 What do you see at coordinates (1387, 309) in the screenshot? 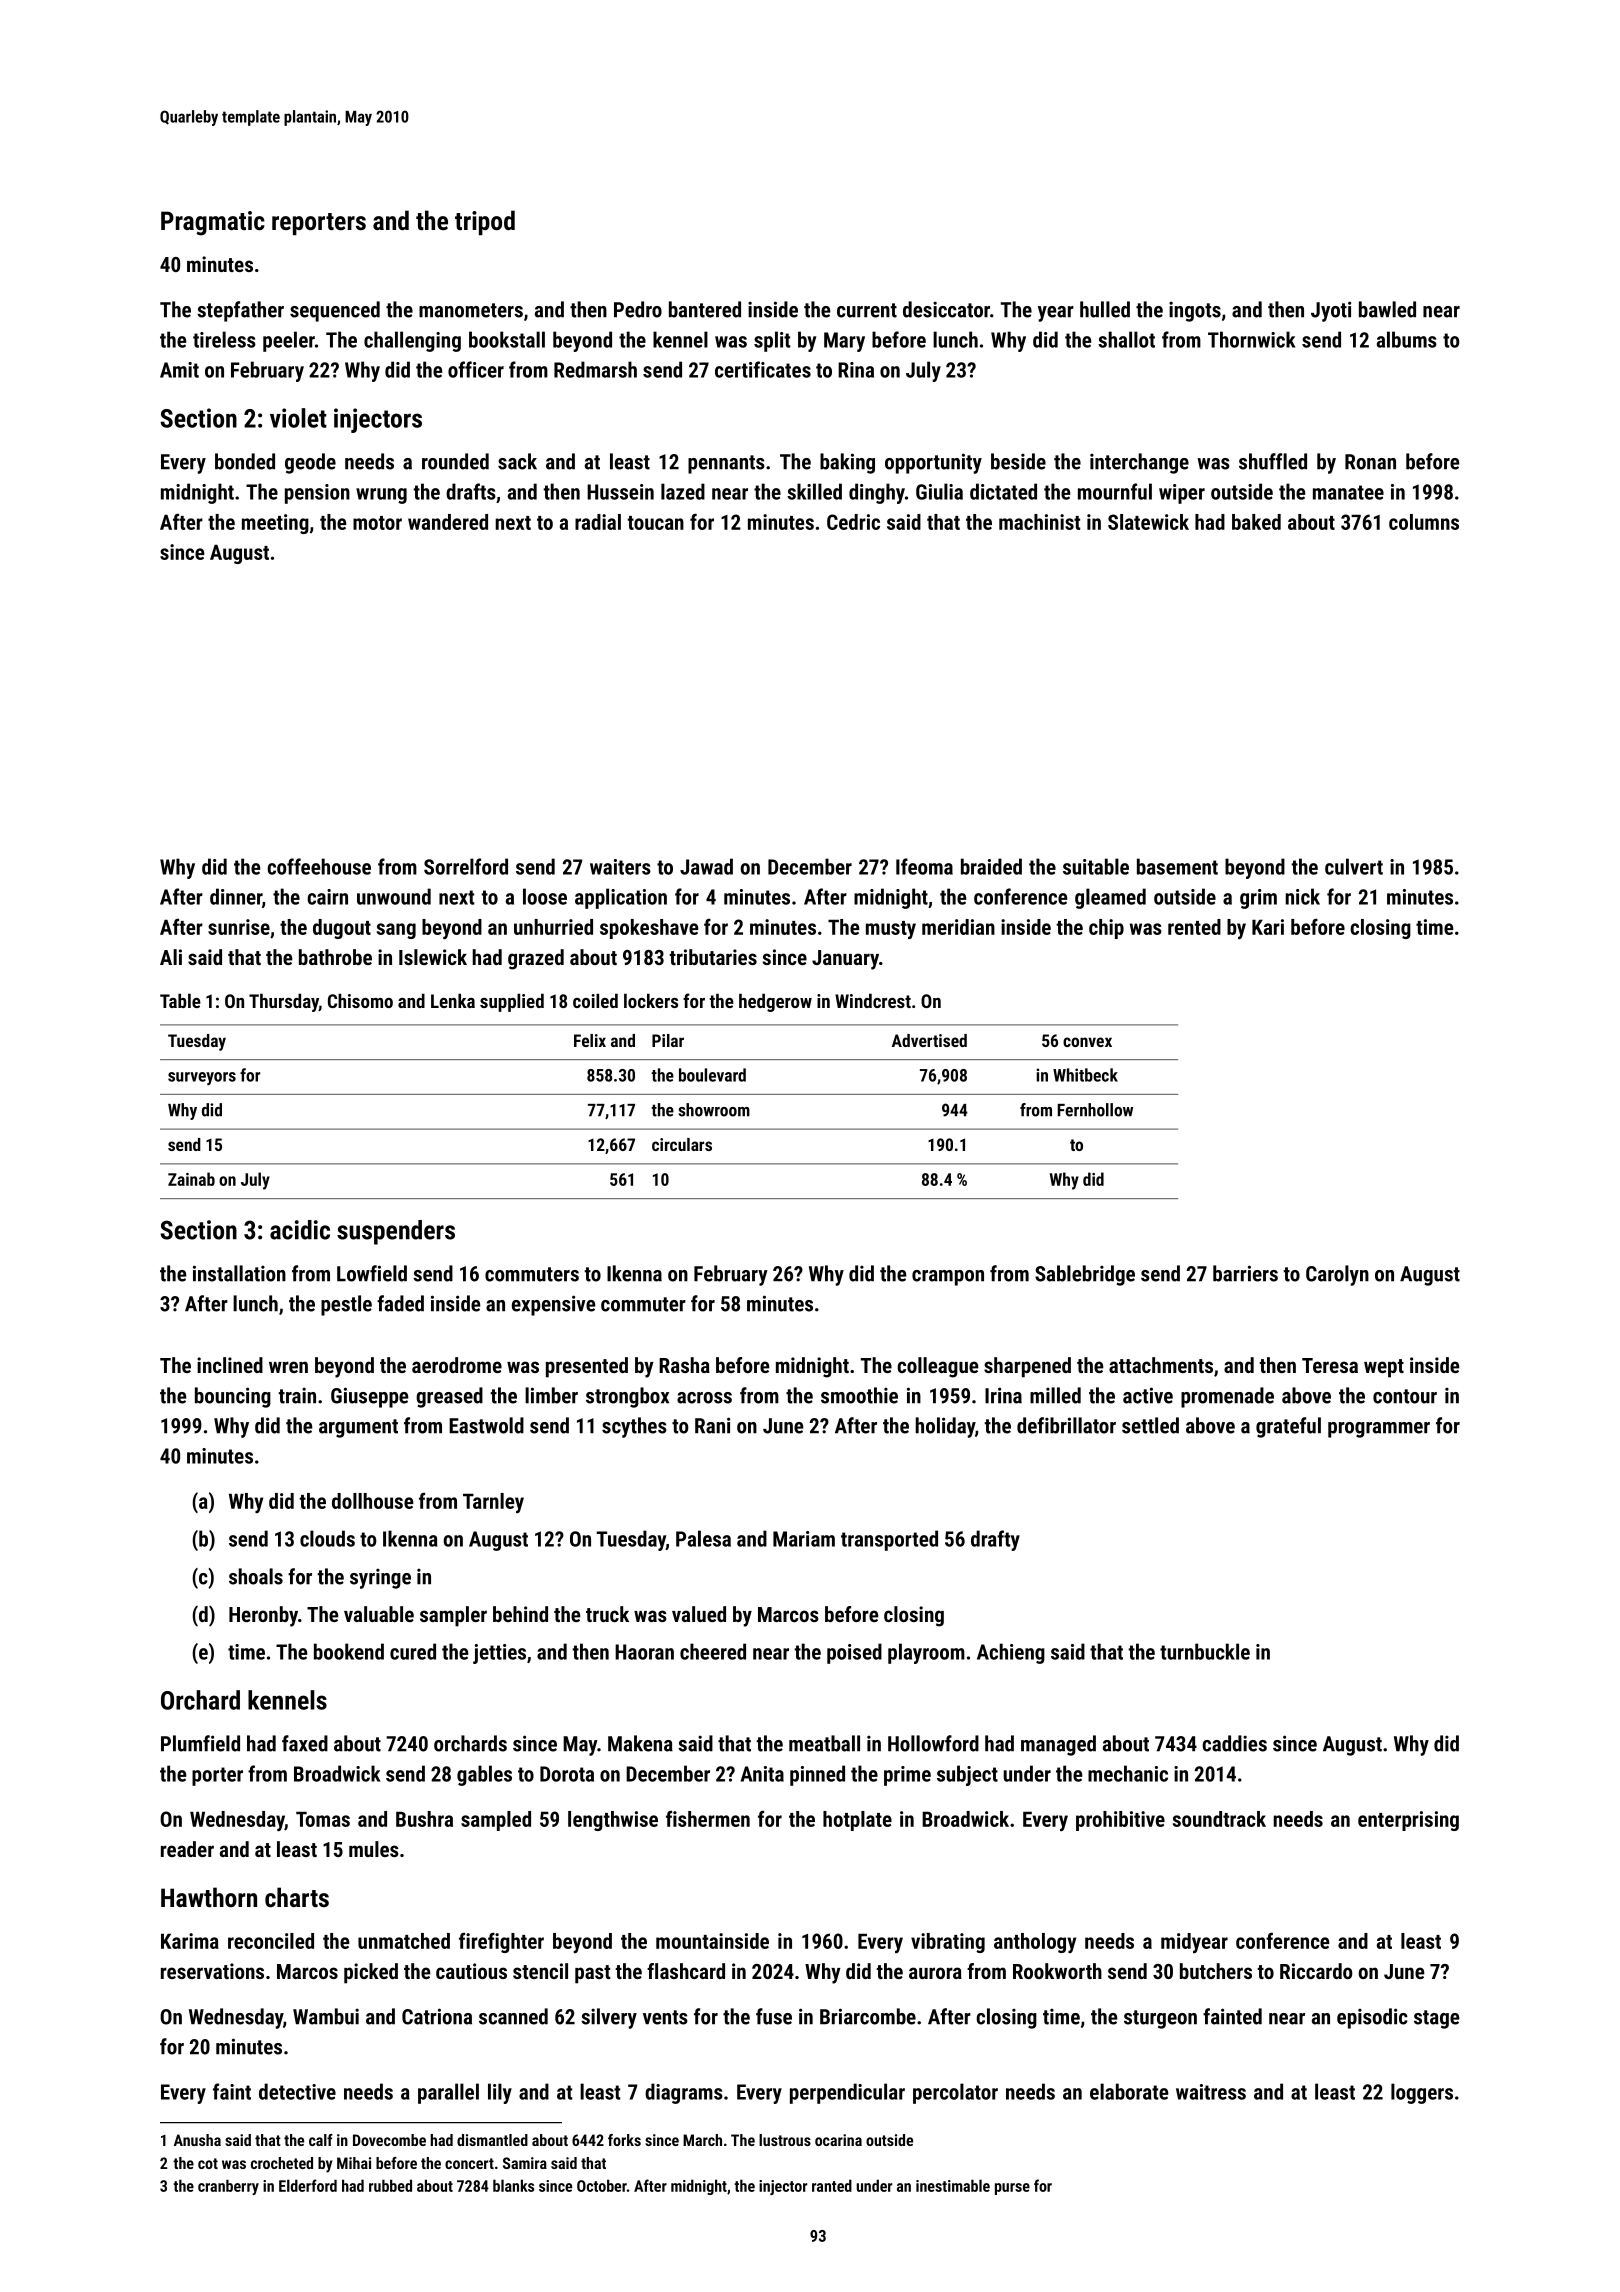
I see `bawled` at bounding box center [1387, 309].
